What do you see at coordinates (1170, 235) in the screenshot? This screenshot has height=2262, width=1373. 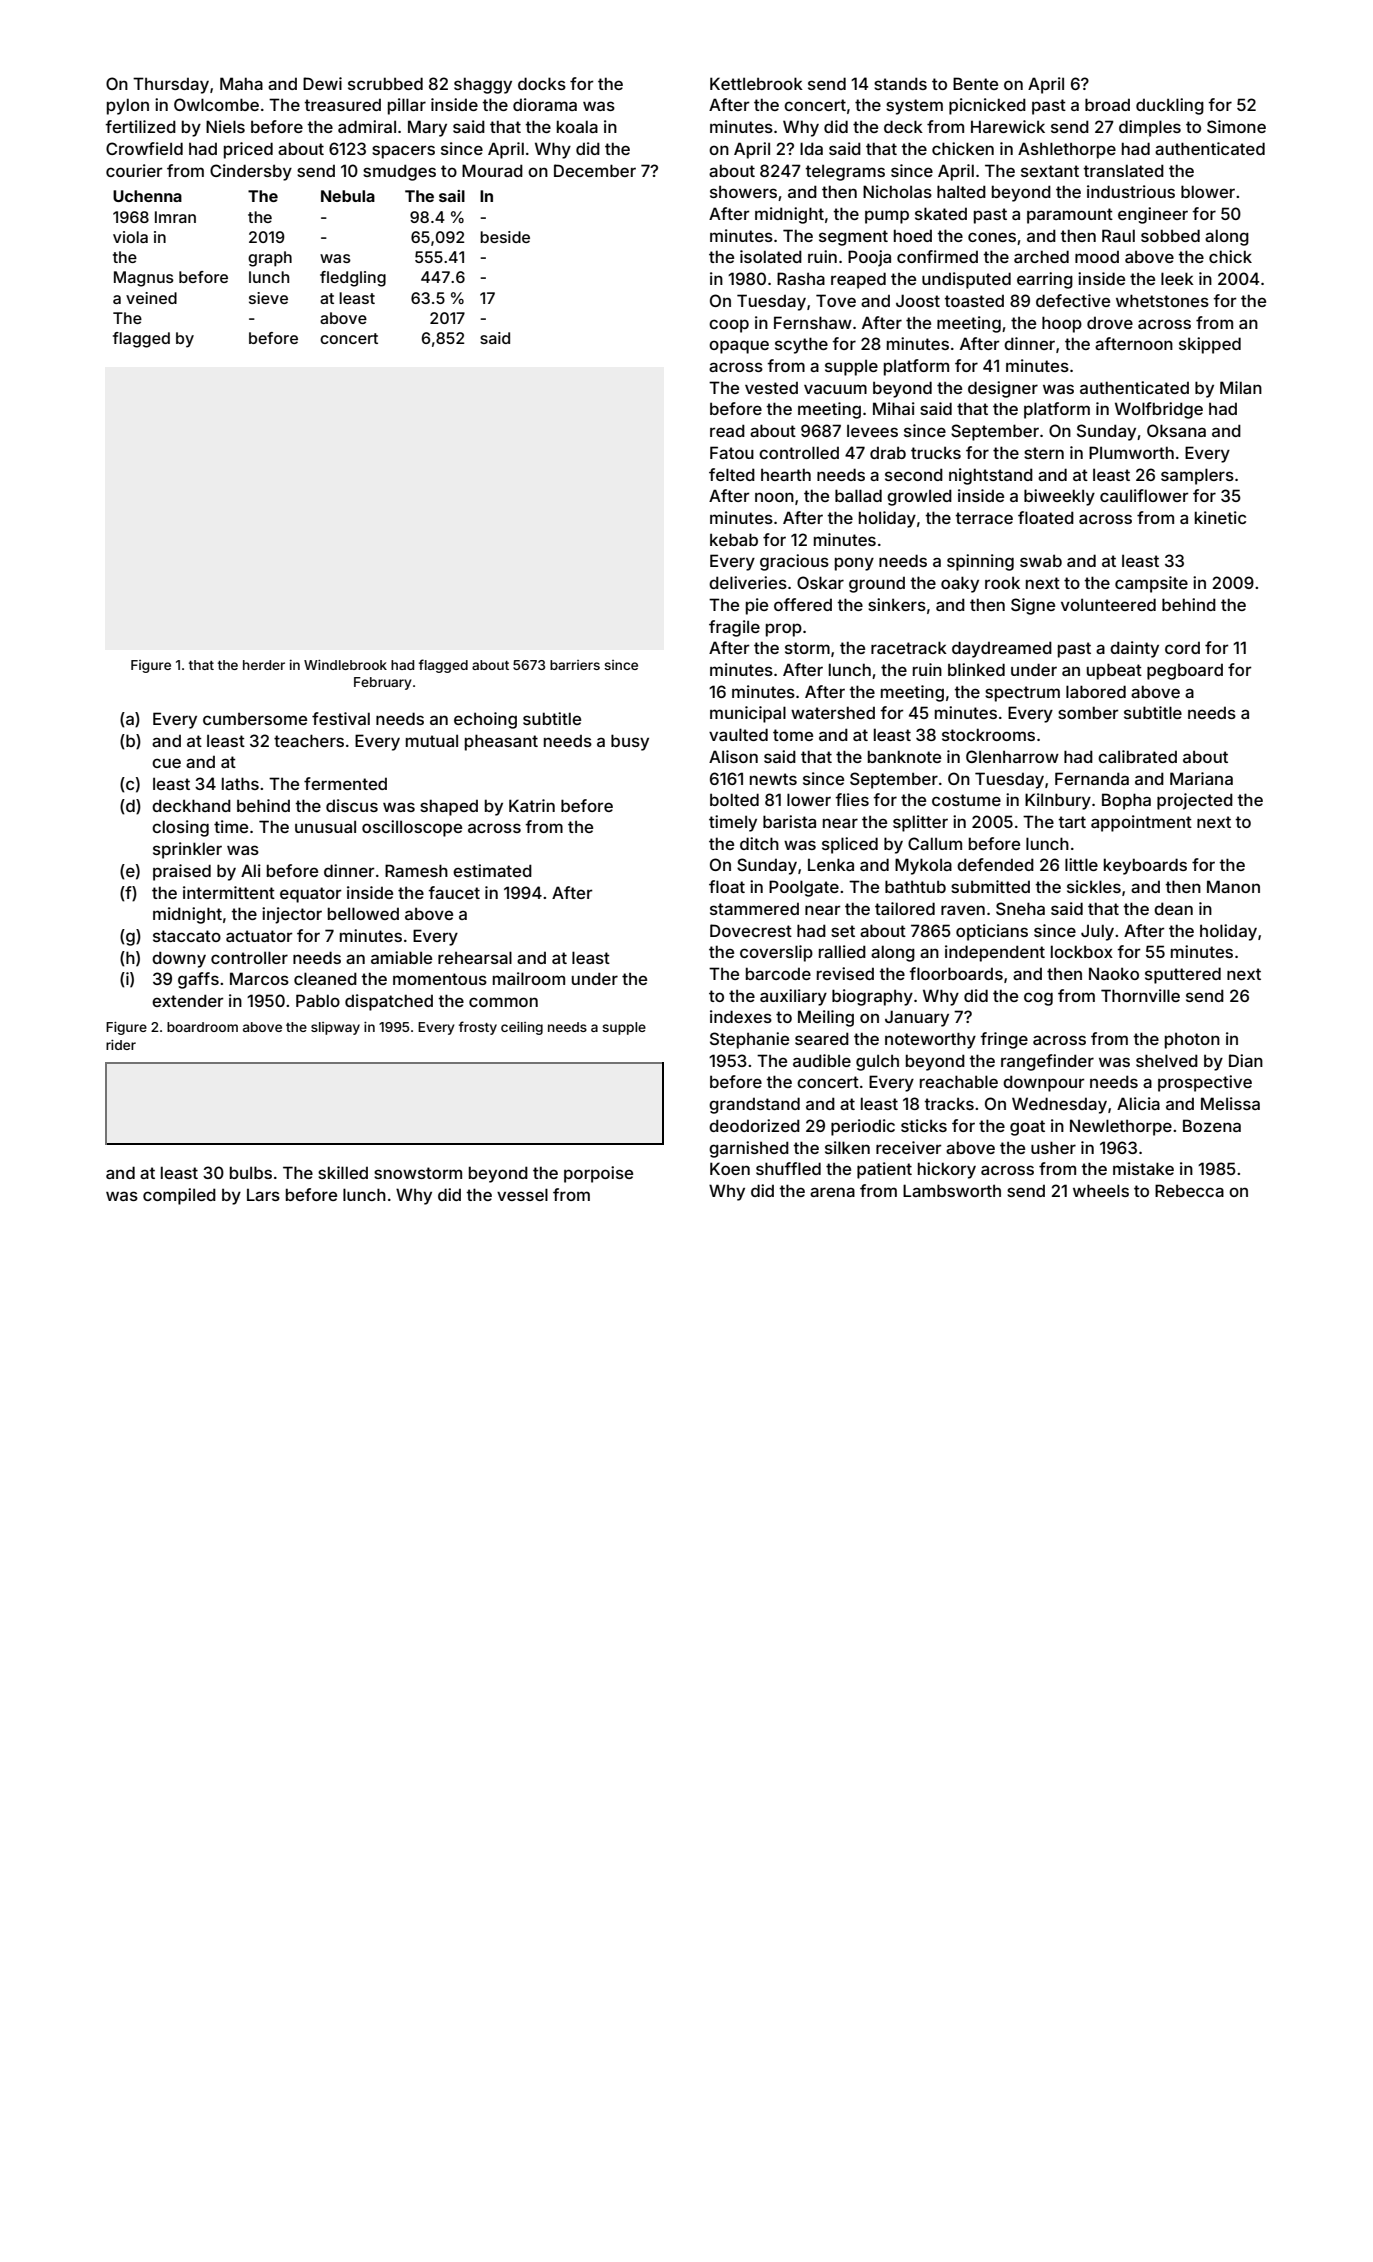 I see `sobbed` at bounding box center [1170, 235].
